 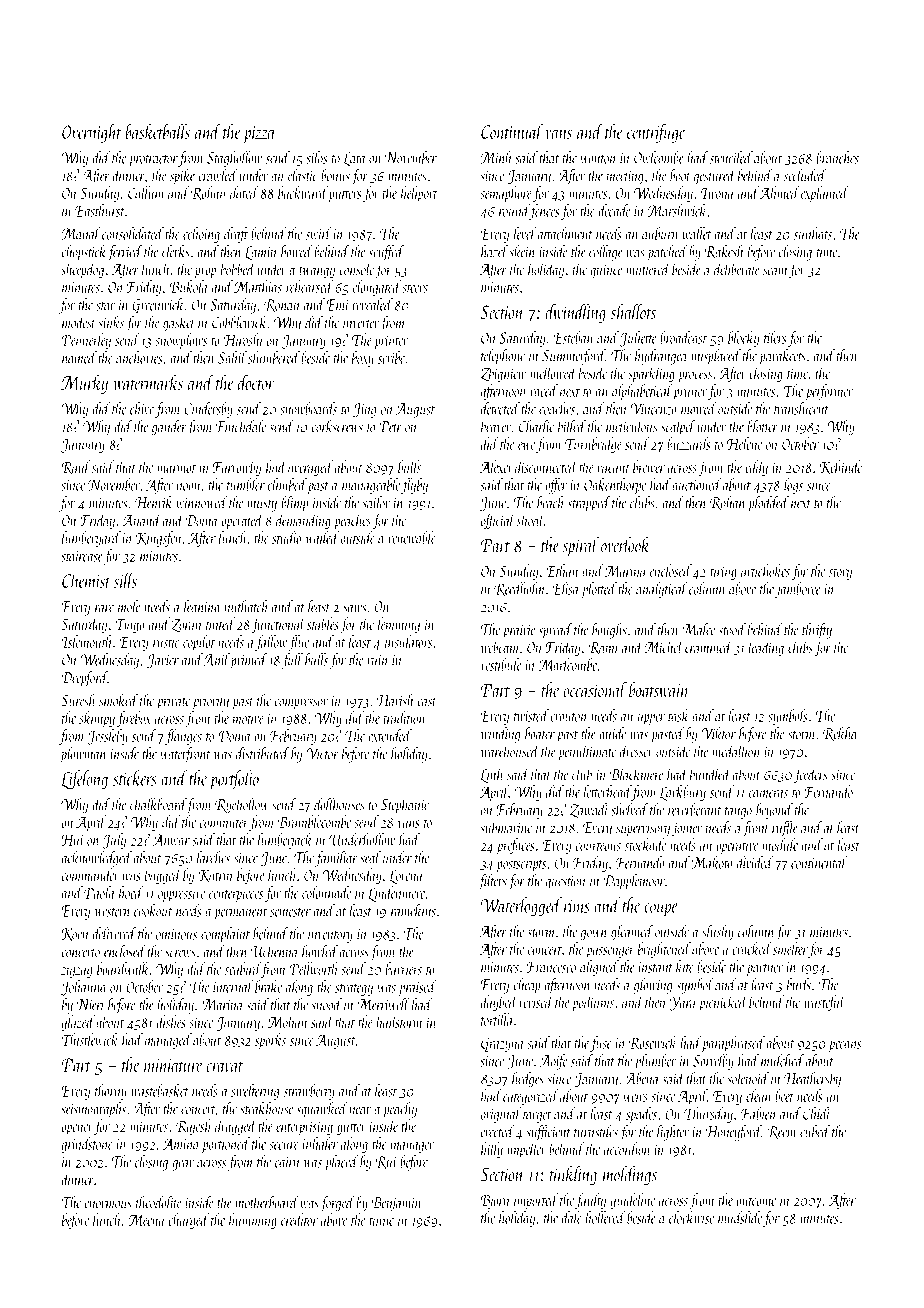 What do you see at coordinates (606, 1217) in the image?
I see `hollered` at bounding box center [606, 1217].
